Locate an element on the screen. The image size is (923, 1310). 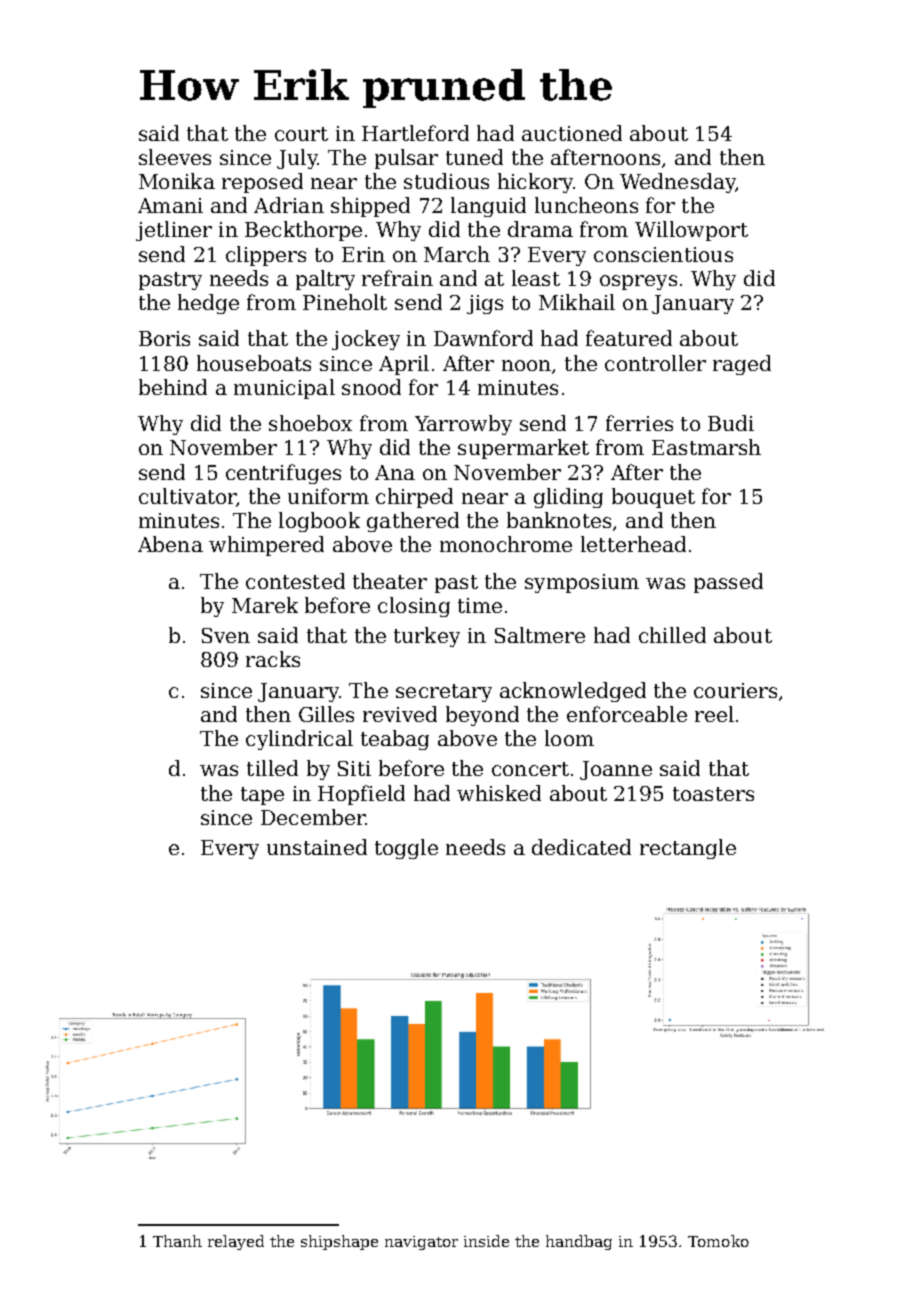
ospreys is located at coordinates (638, 282).
